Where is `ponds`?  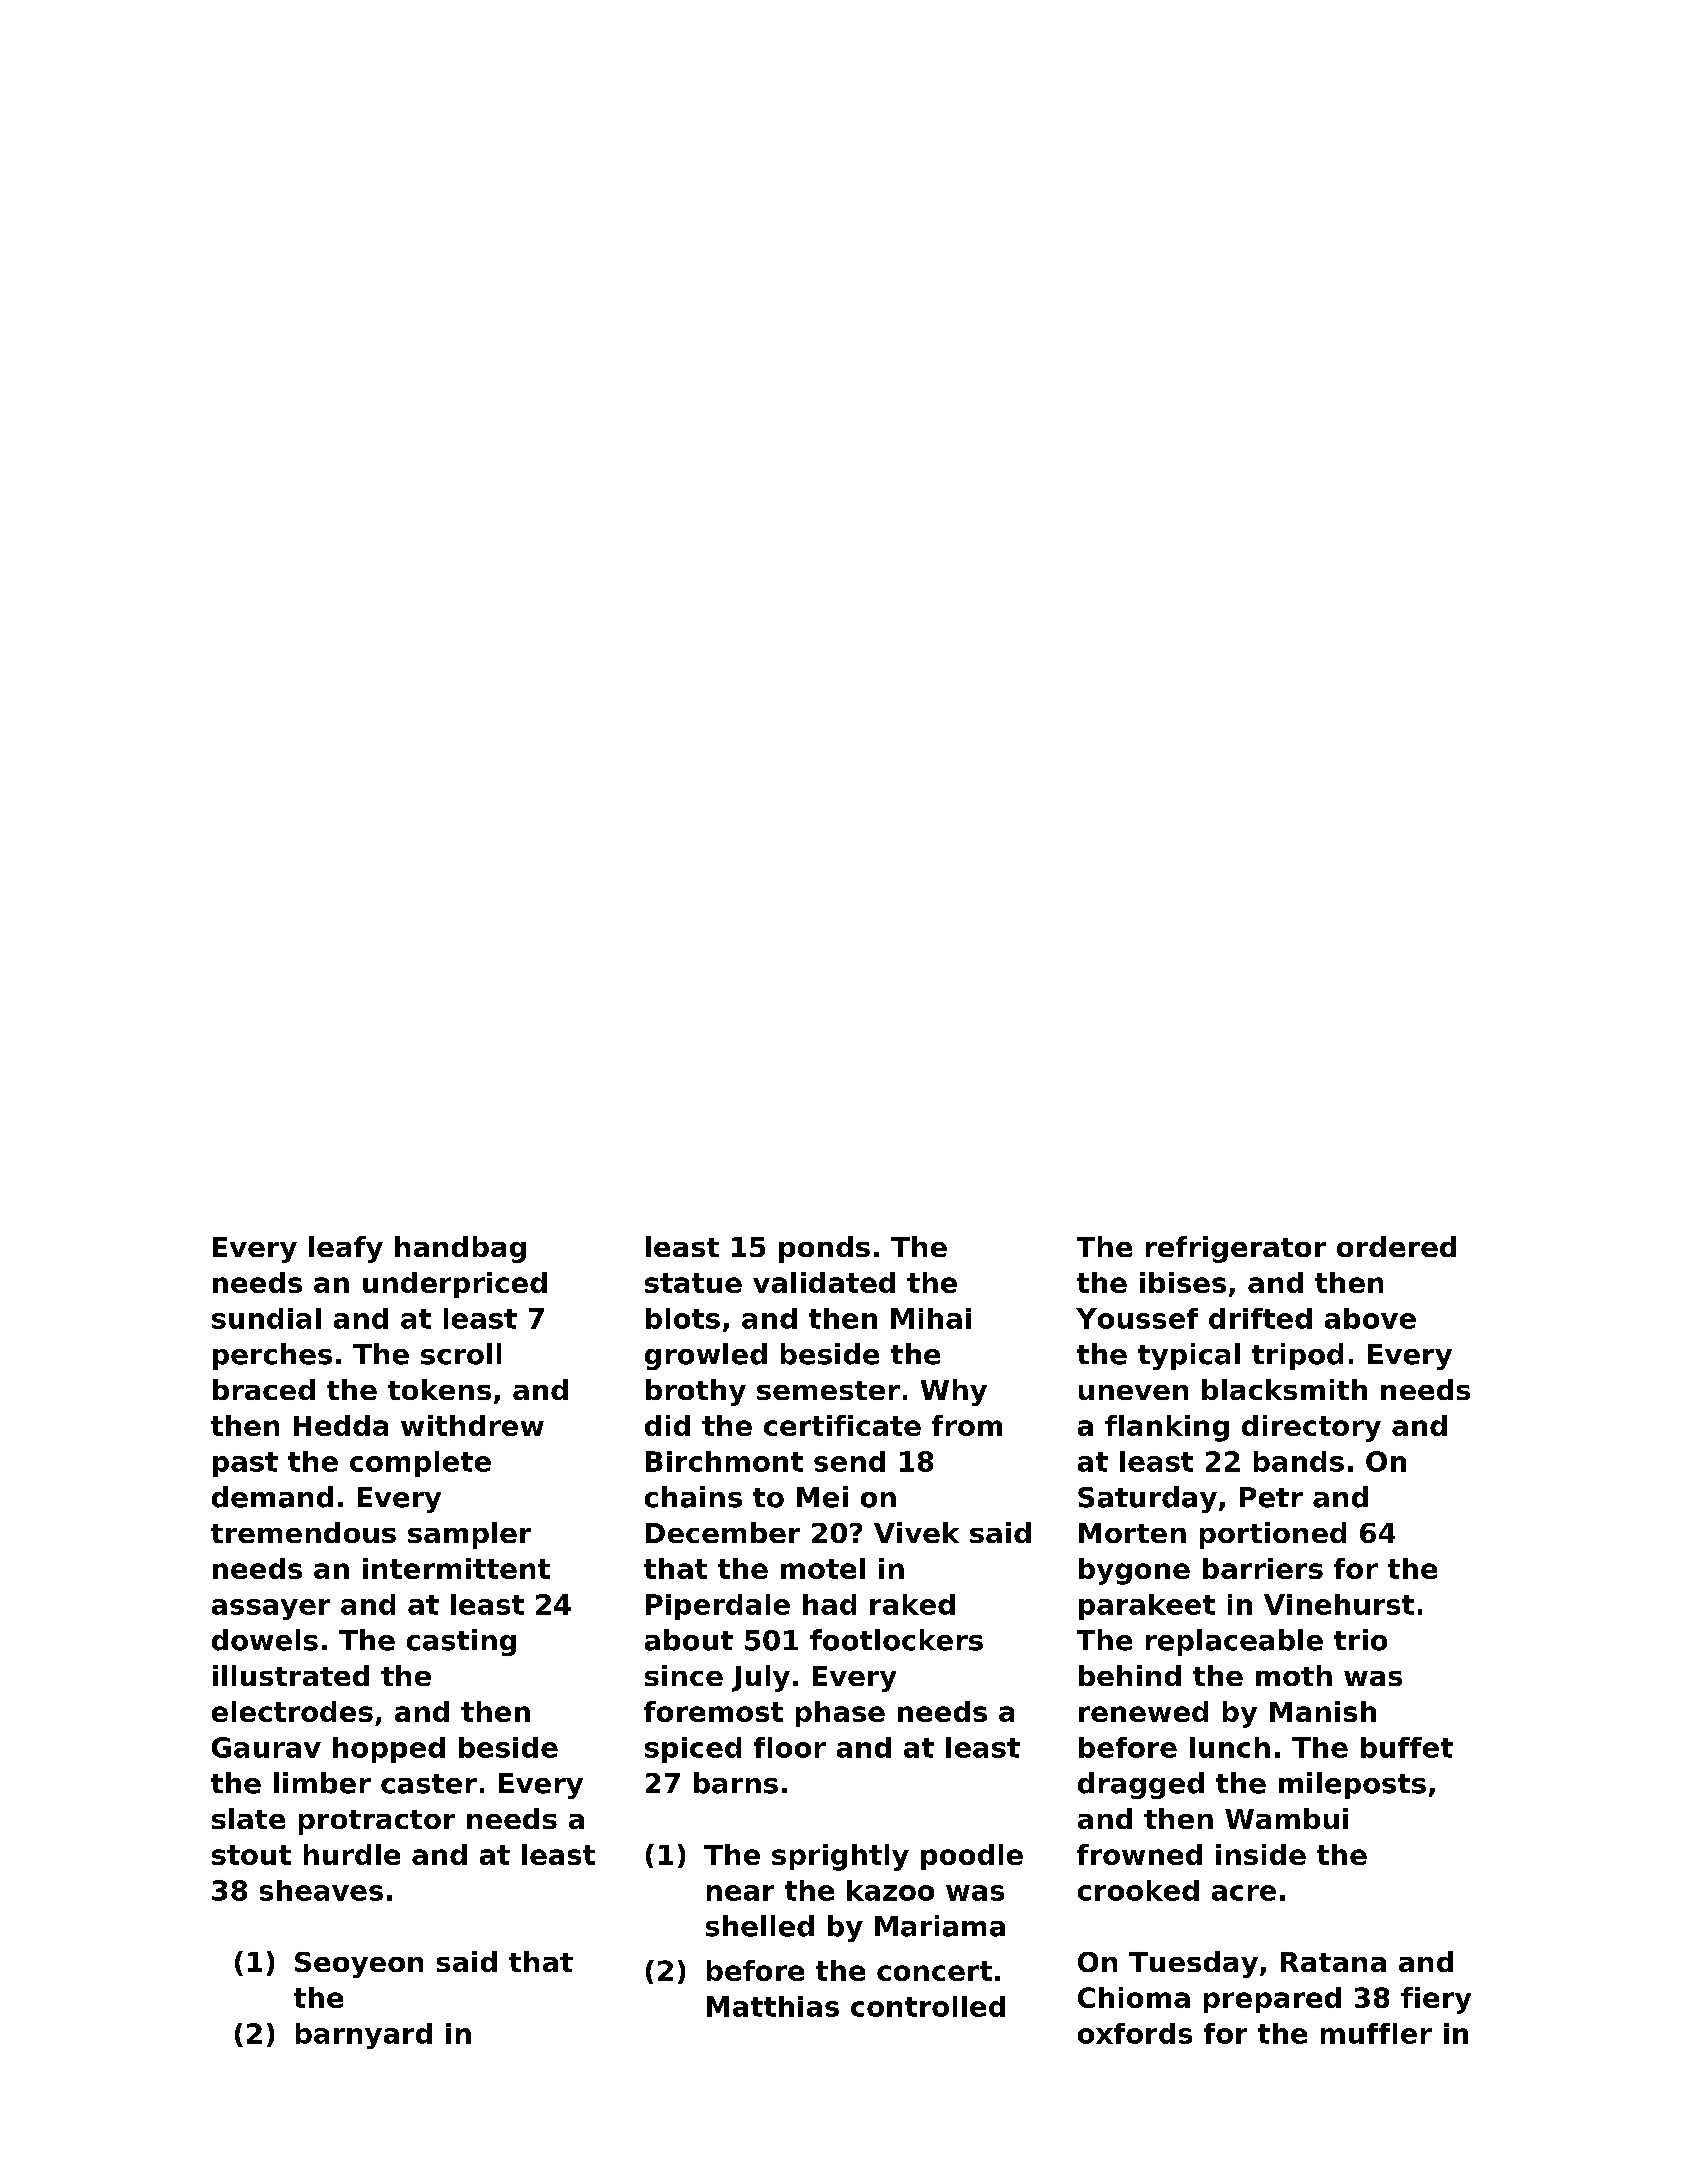 ponds is located at coordinates (824, 1249).
